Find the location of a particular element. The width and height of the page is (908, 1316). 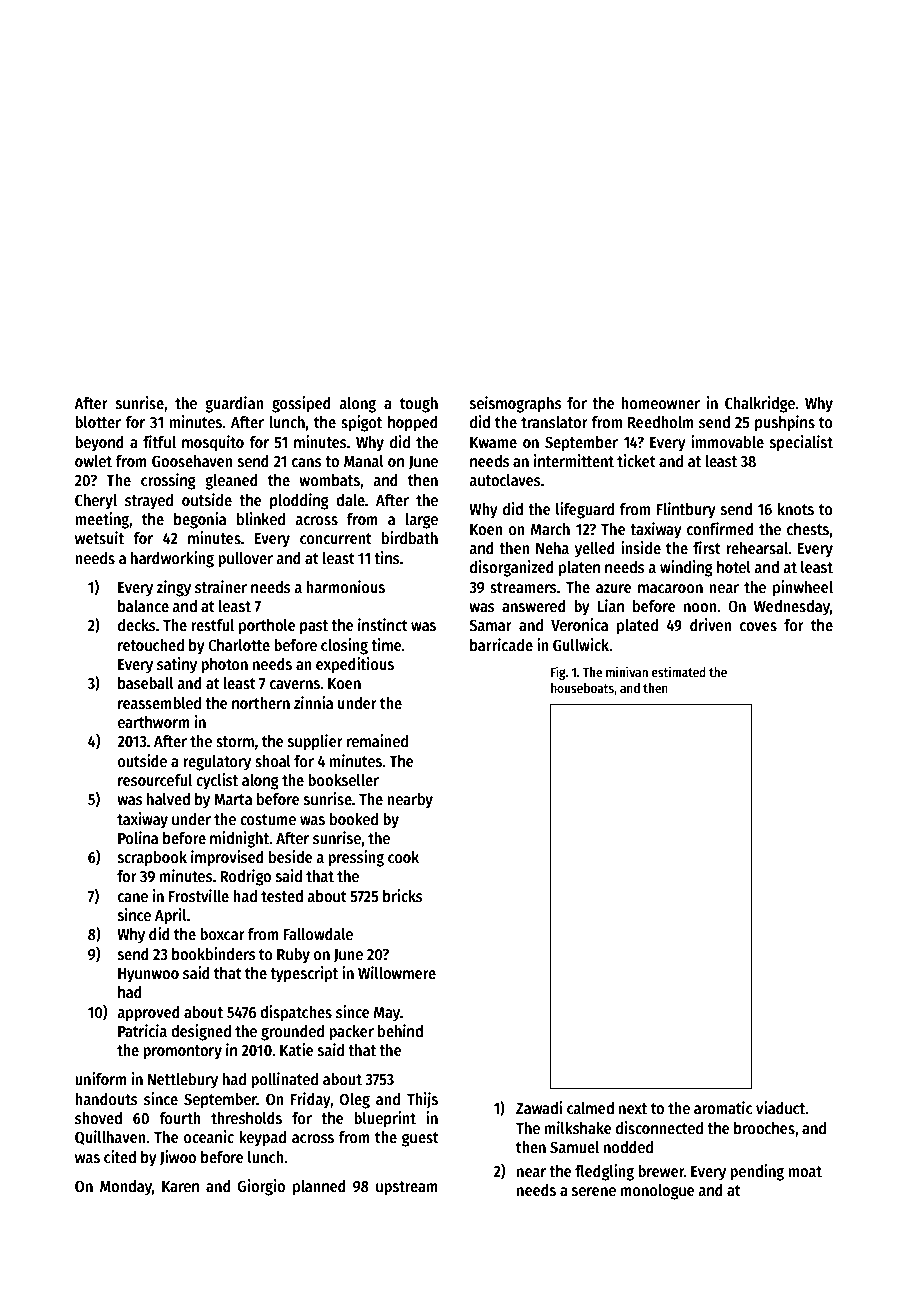

cited is located at coordinates (120, 1156).
